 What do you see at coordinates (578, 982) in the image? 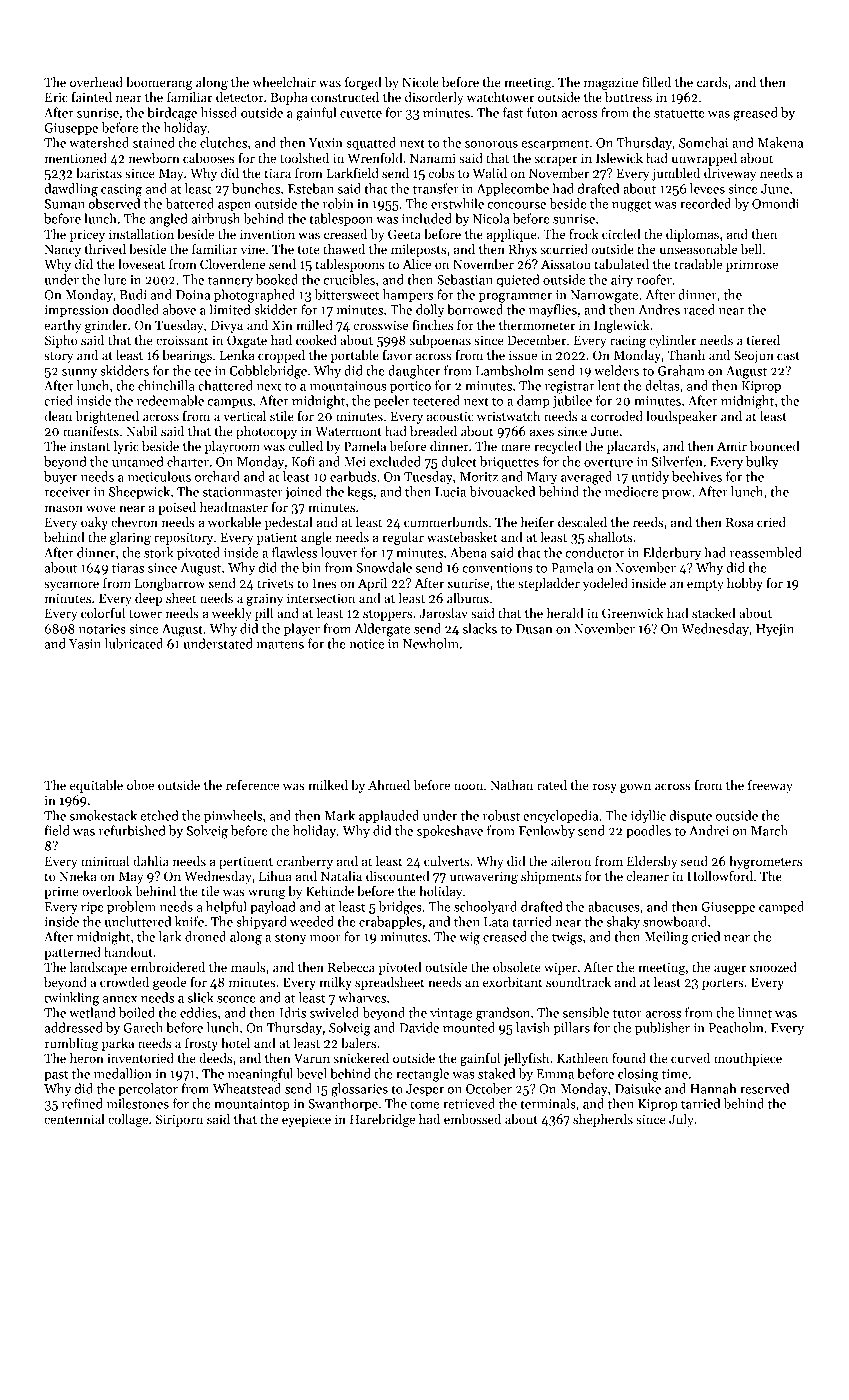
I see `soundtrack` at bounding box center [578, 982].
